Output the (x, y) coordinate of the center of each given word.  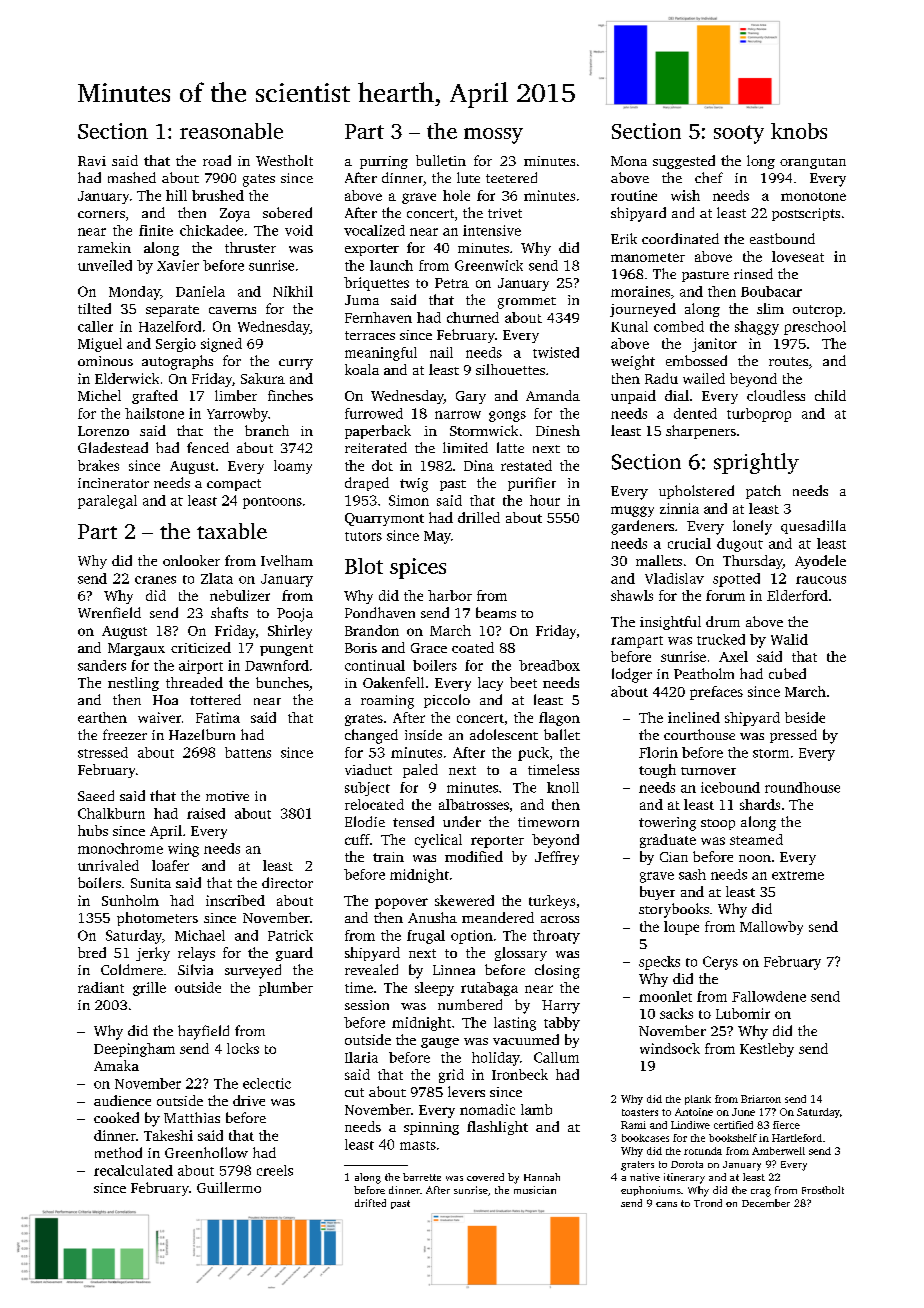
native (645, 1177)
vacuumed (526, 1039)
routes (788, 361)
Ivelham (287, 560)
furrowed (374, 413)
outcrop (817, 311)
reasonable (231, 131)
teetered (511, 177)
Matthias (192, 1117)
